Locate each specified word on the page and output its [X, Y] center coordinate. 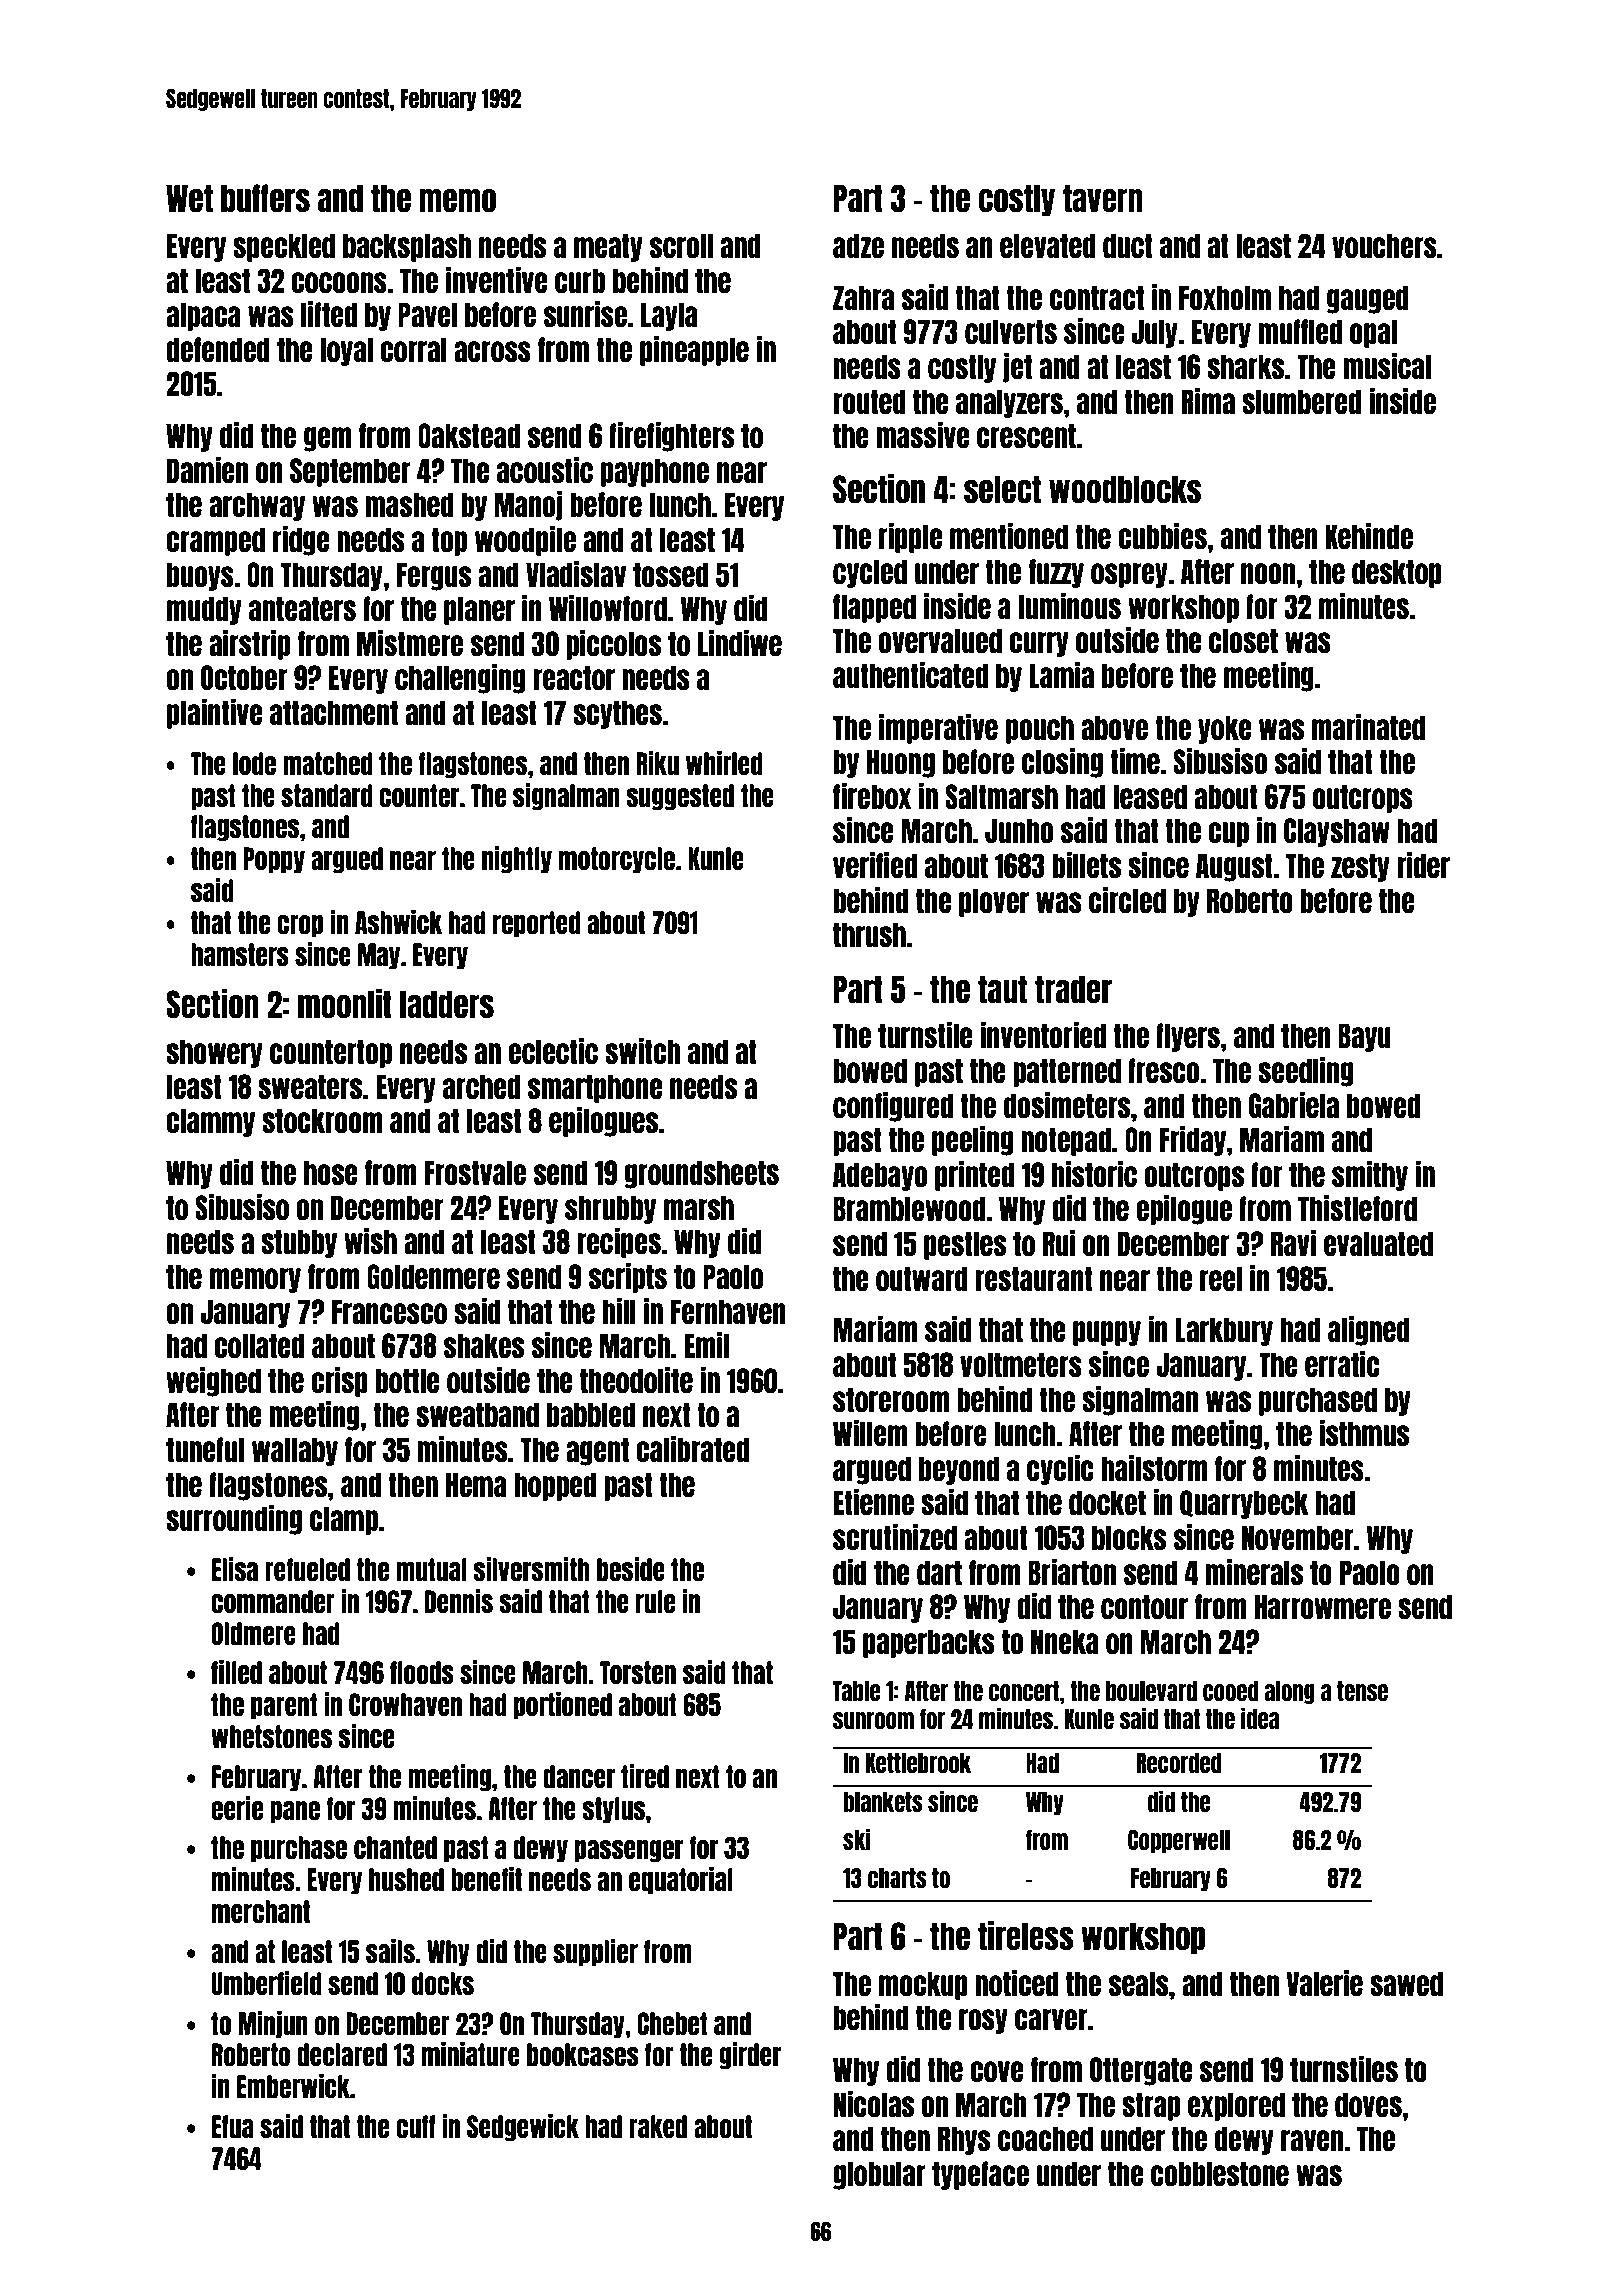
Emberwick [293, 2086]
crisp [339, 1382]
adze [858, 245]
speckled [284, 247]
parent [284, 1706]
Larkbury [1224, 1331]
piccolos [613, 645]
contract [1097, 297]
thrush [869, 934]
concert [1024, 1691]
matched [328, 763]
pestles [965, 1245]
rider [1423, 865]
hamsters [240, 954]
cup [1228, 834]
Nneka [1065, 1641]
